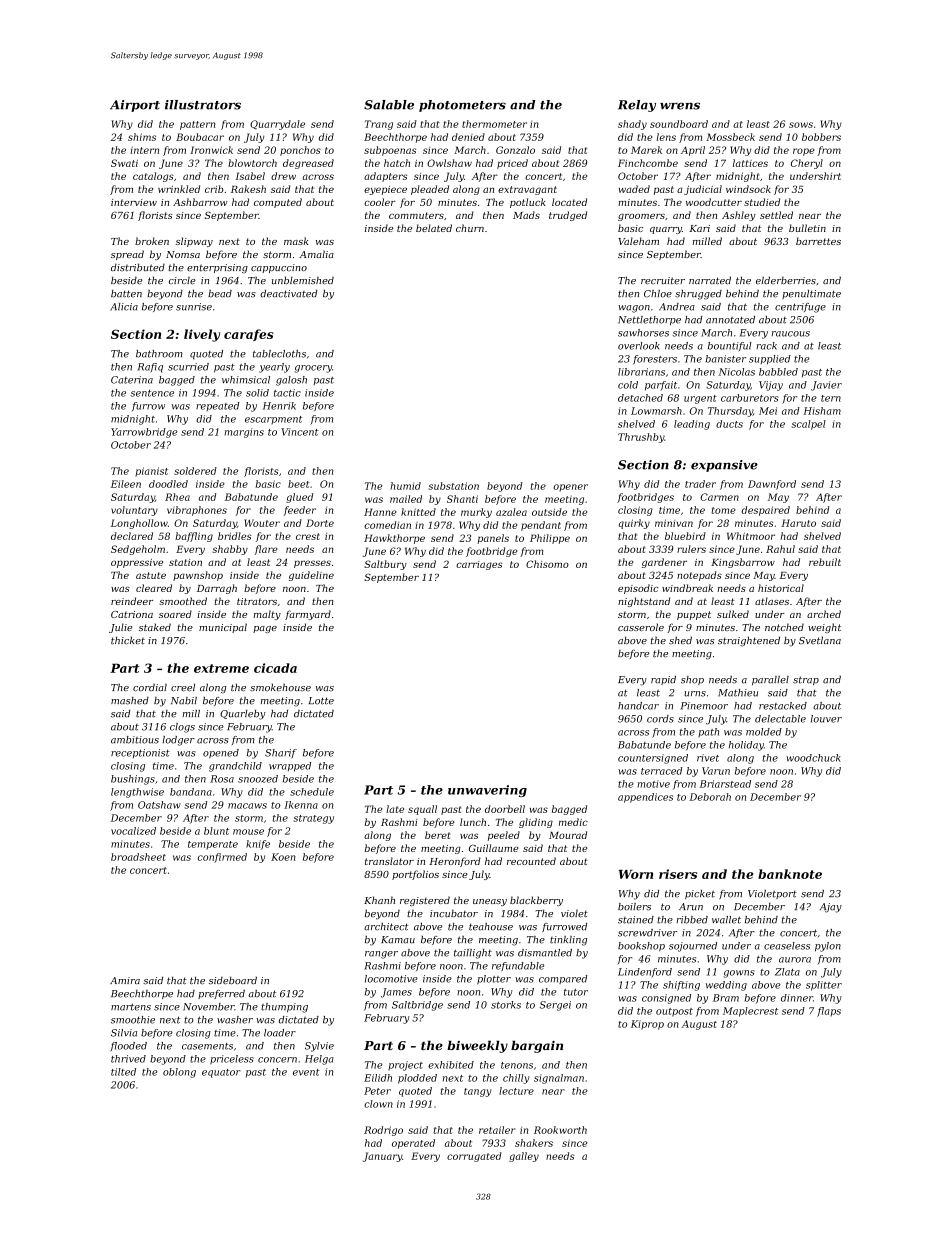  What do you see at coordinates (487, 791) in the document?
I see `unwavering` at bounding box center [487, 791].
